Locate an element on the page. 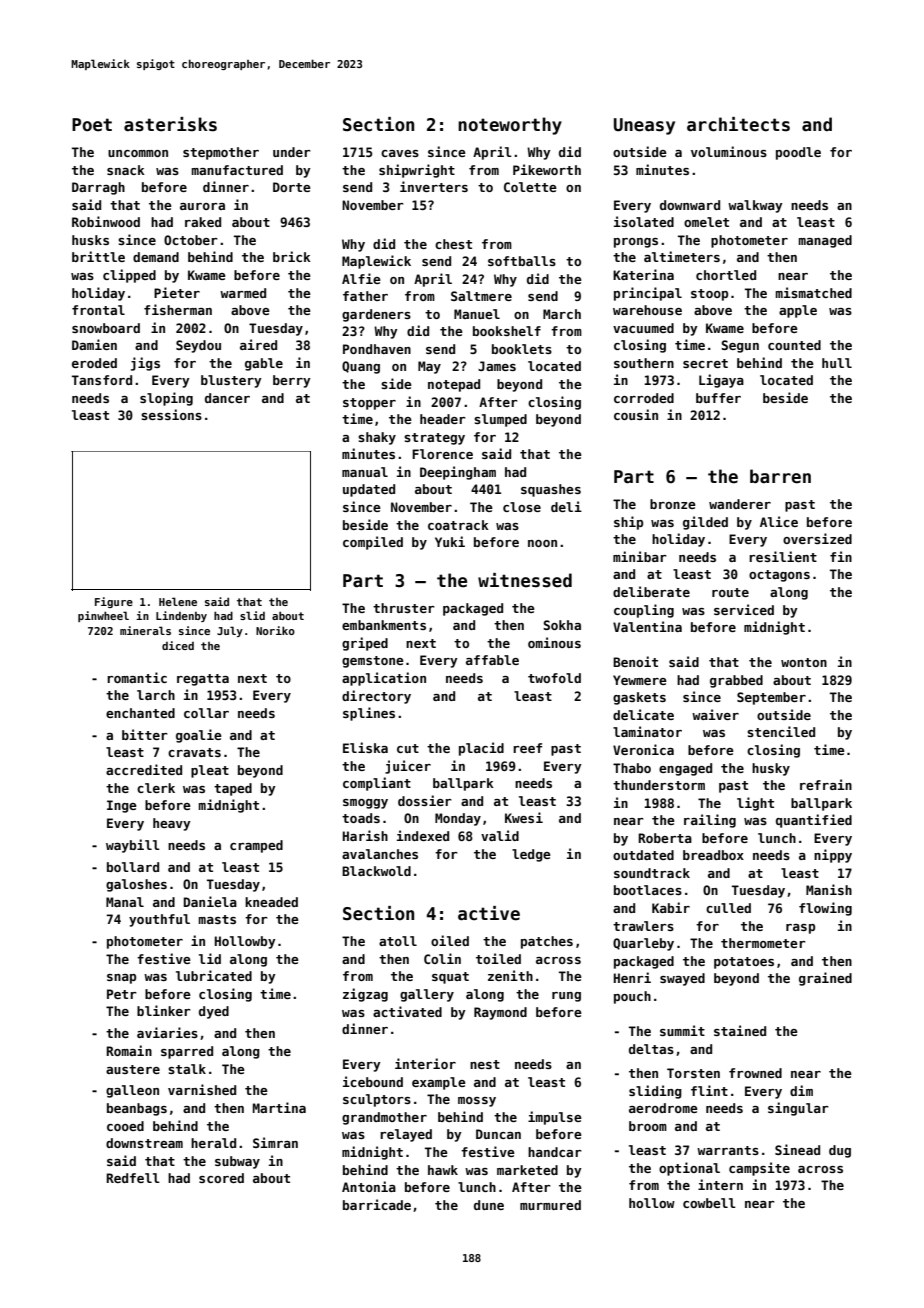 The width and height of the document is (924, 1308). noteworthy is located at coordinates (510, 126).
